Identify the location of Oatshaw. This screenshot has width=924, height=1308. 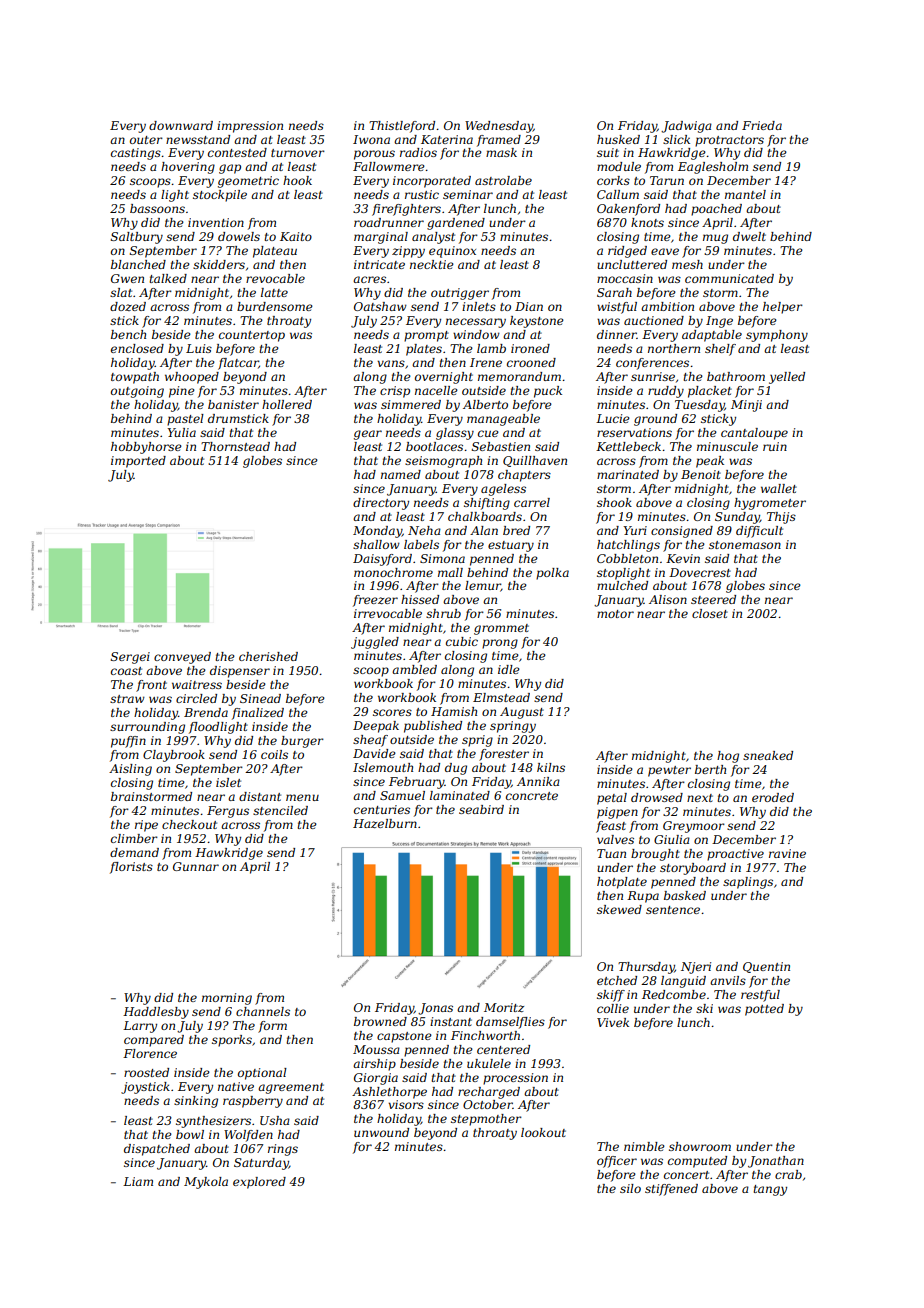
(380, 306).
